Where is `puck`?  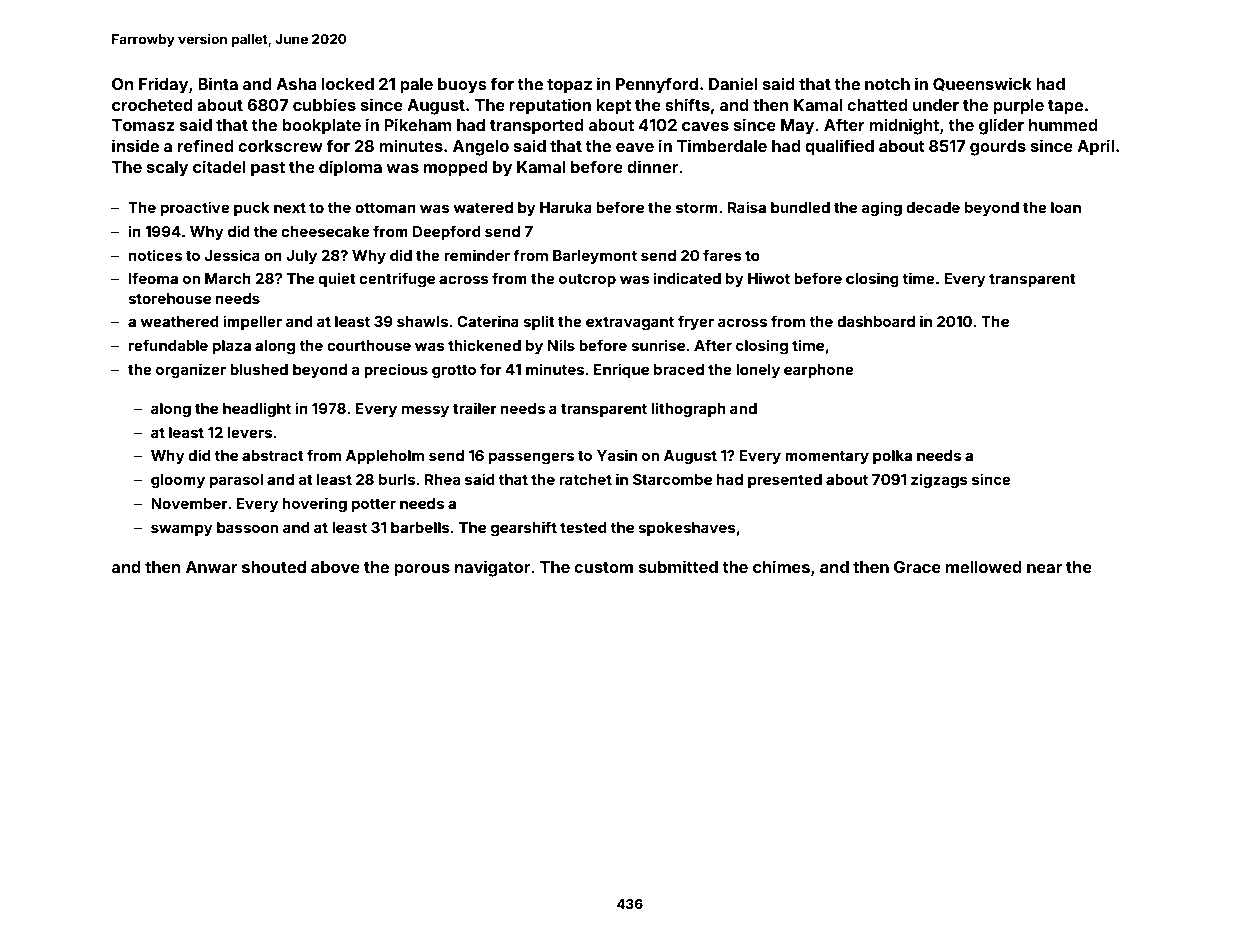 puck is located at coordinates (252, 209).
